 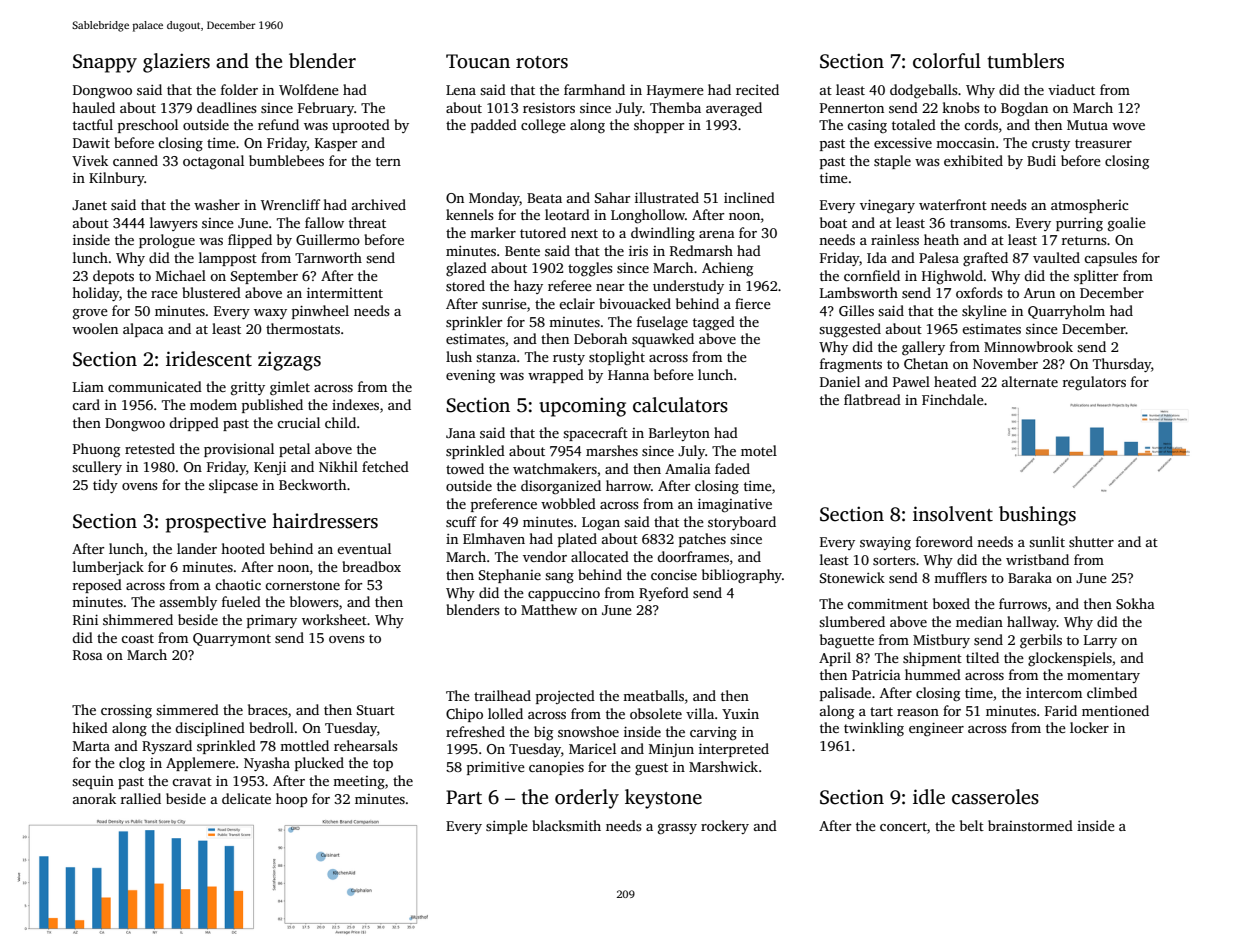 What do you see at coordinates (1094, 383) in the page?
I see `regulators` at bounding box center [1094, 383].
